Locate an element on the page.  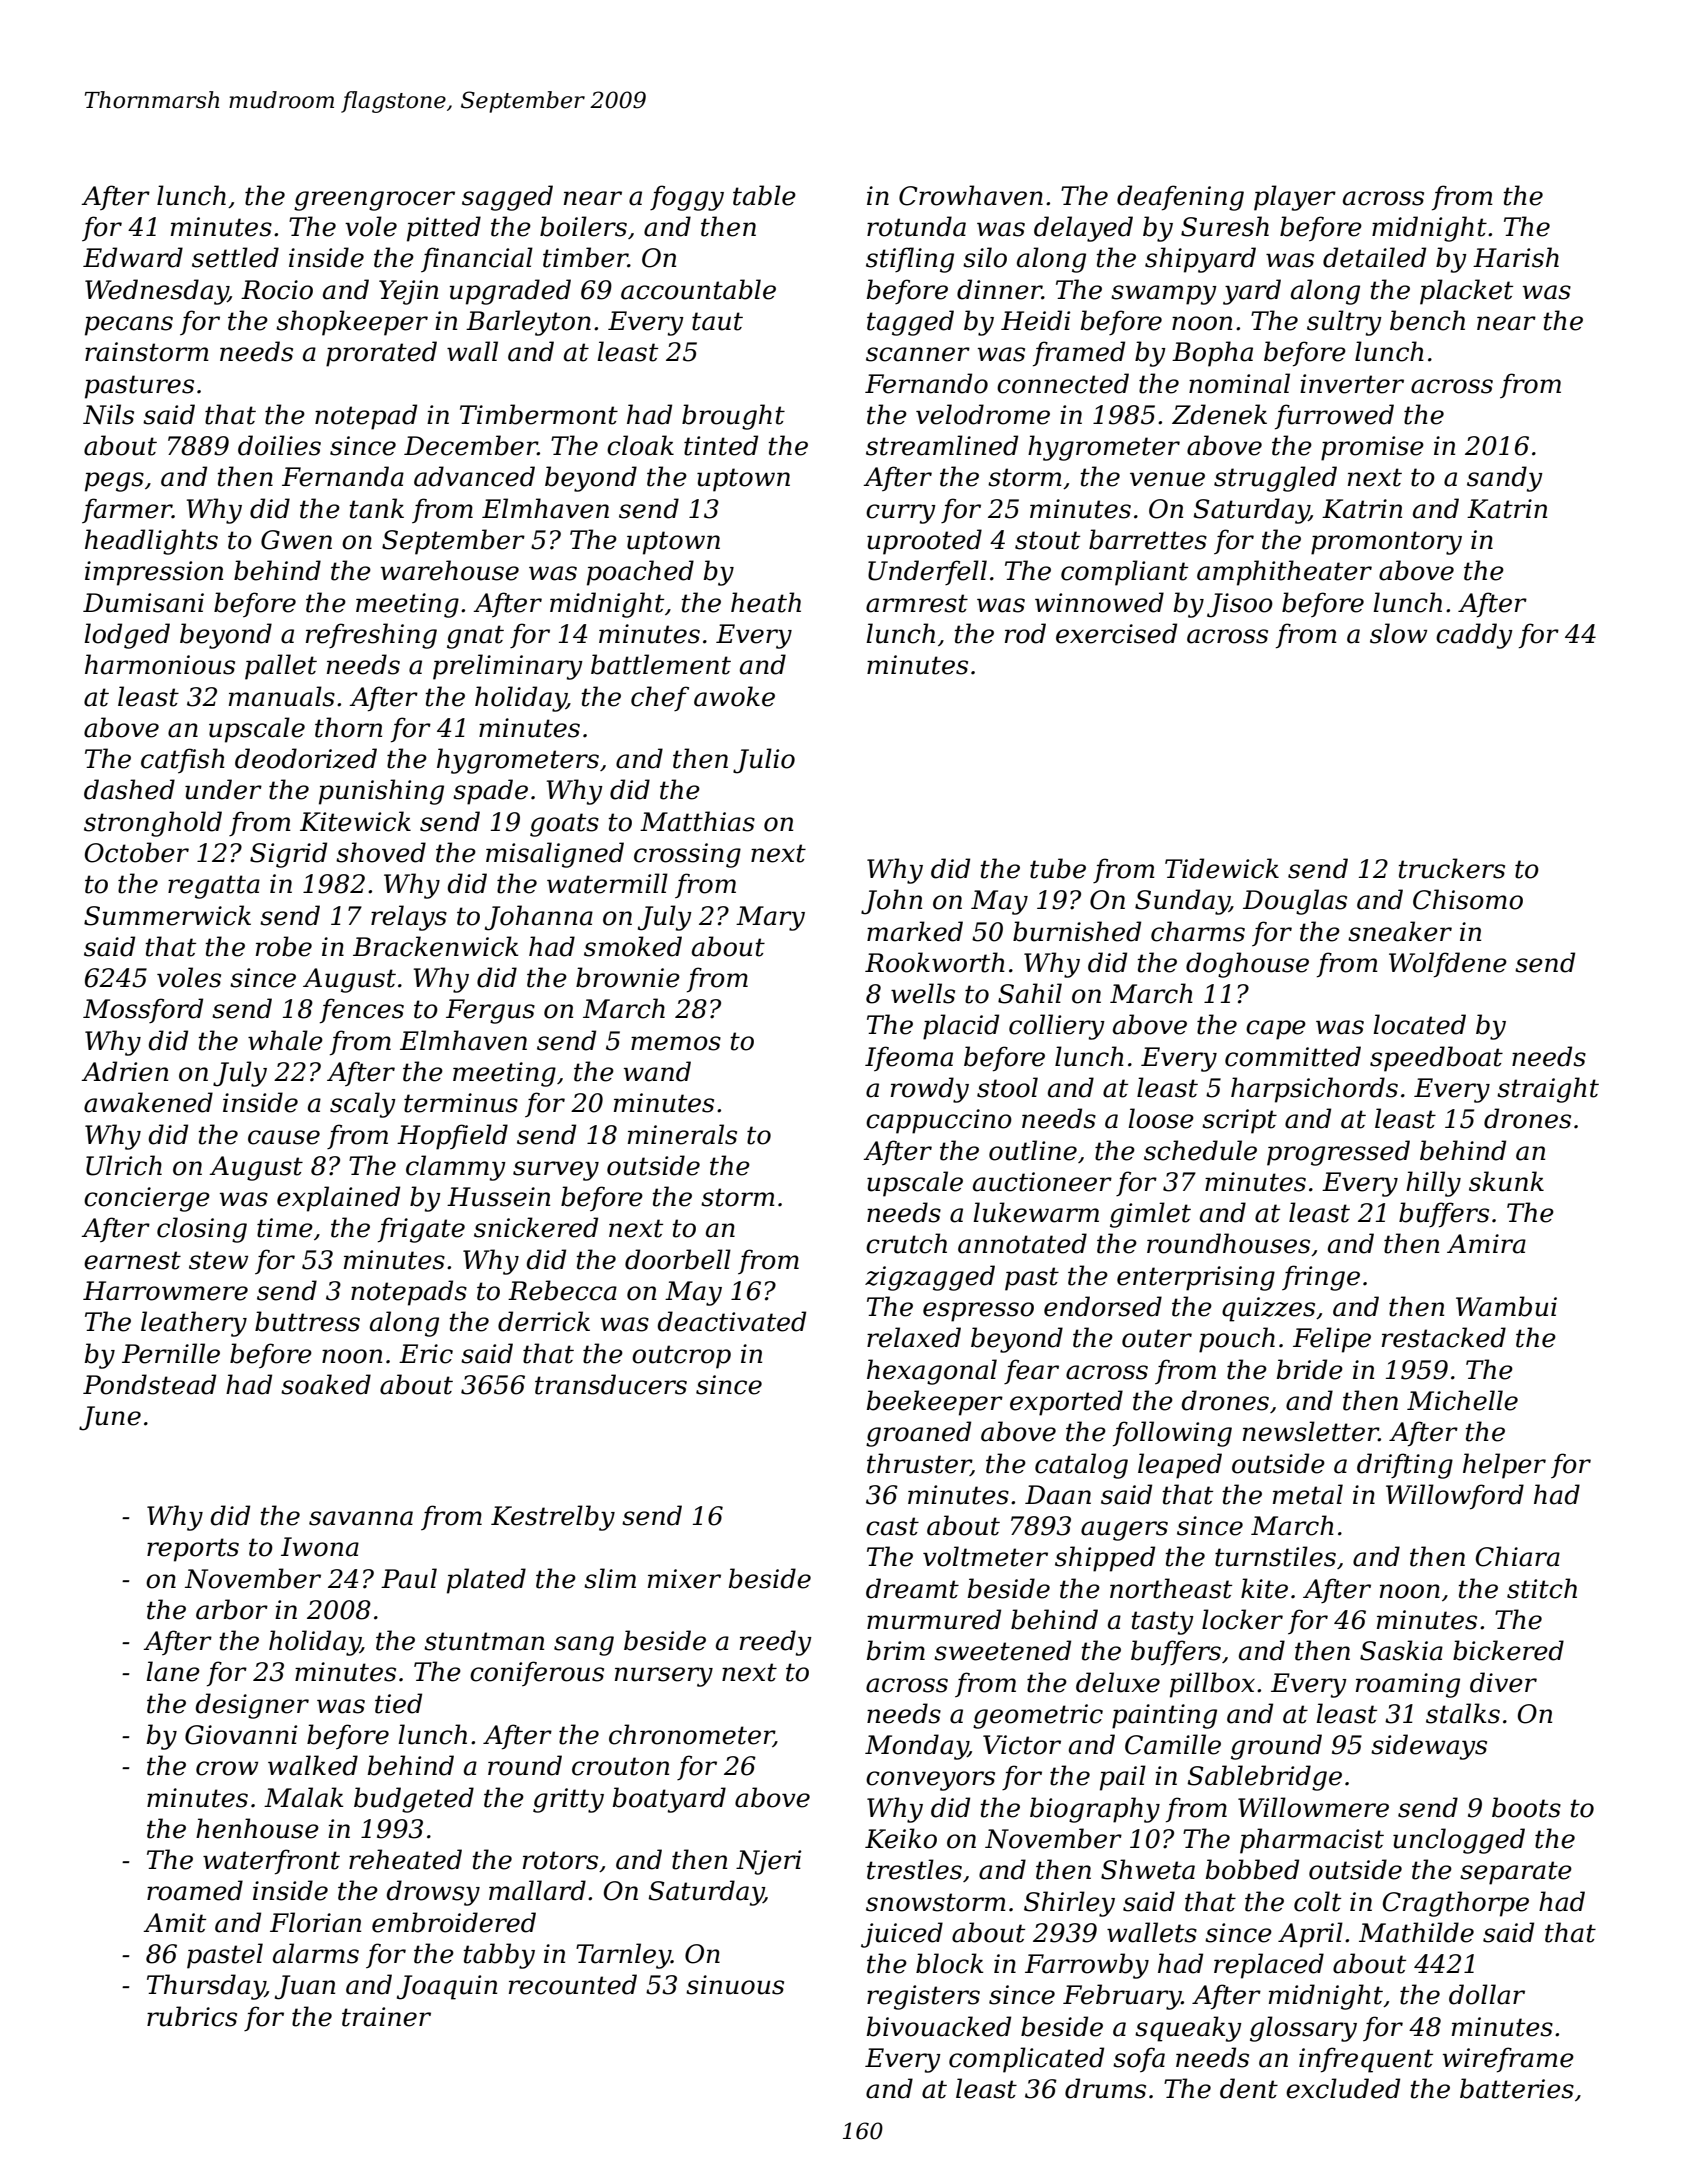
espresso is located at coordinates (978, 1312).
